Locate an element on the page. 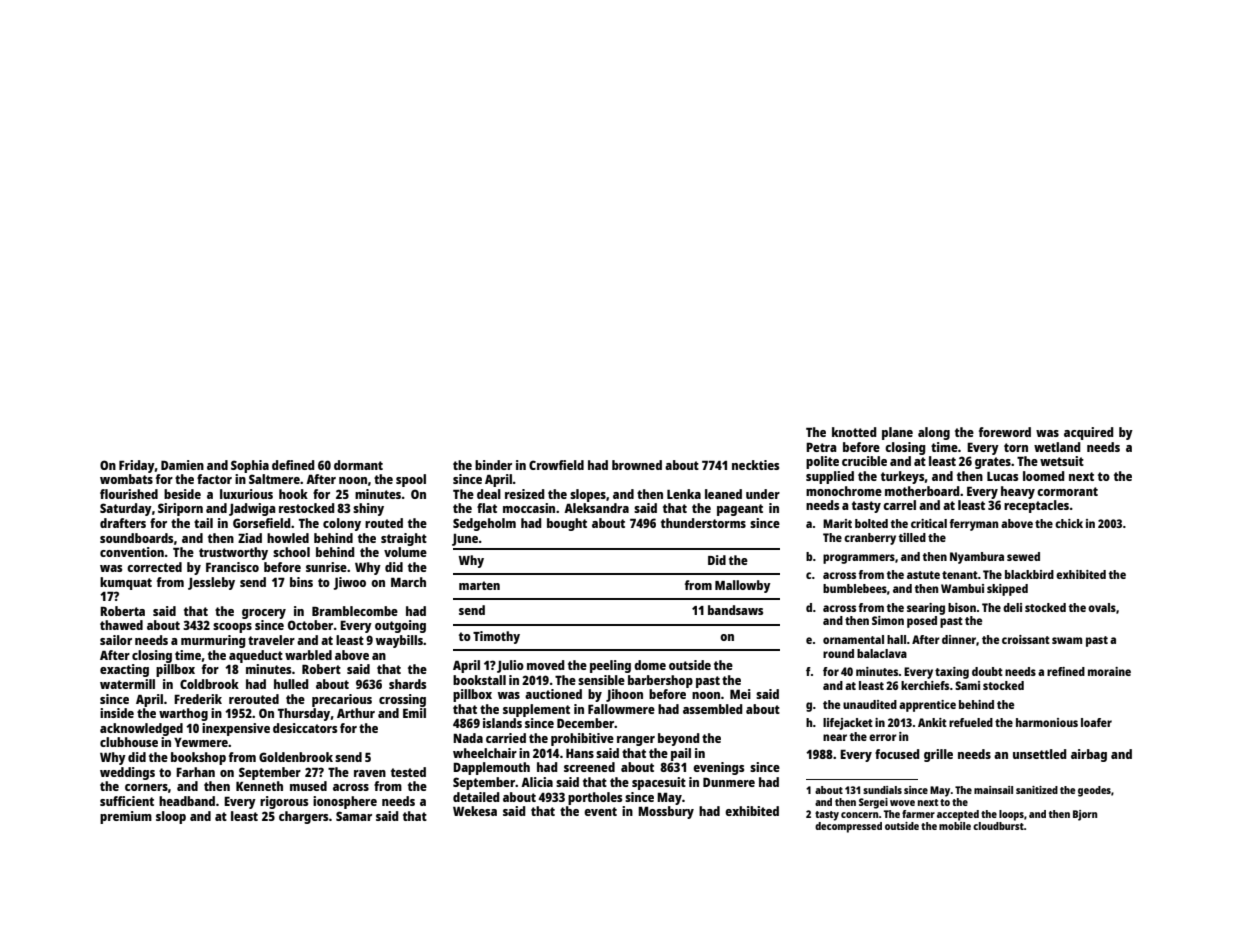 This page has height=952, width=1233. convention is located at coordinates (132, 552).
